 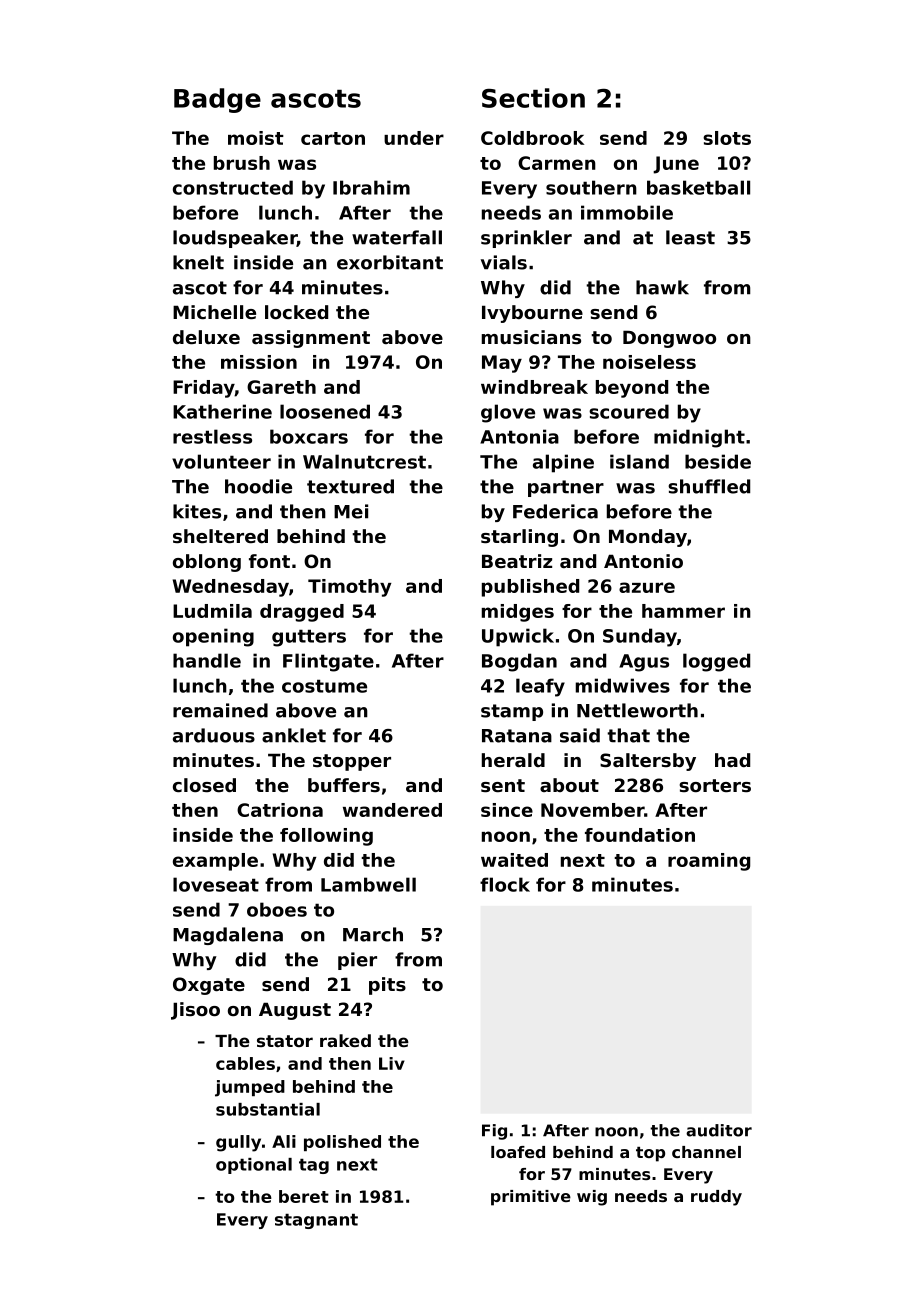 What do you see at coordinates (333, 138) in the page?
I see `carton` at bounding box center [333, 138].
